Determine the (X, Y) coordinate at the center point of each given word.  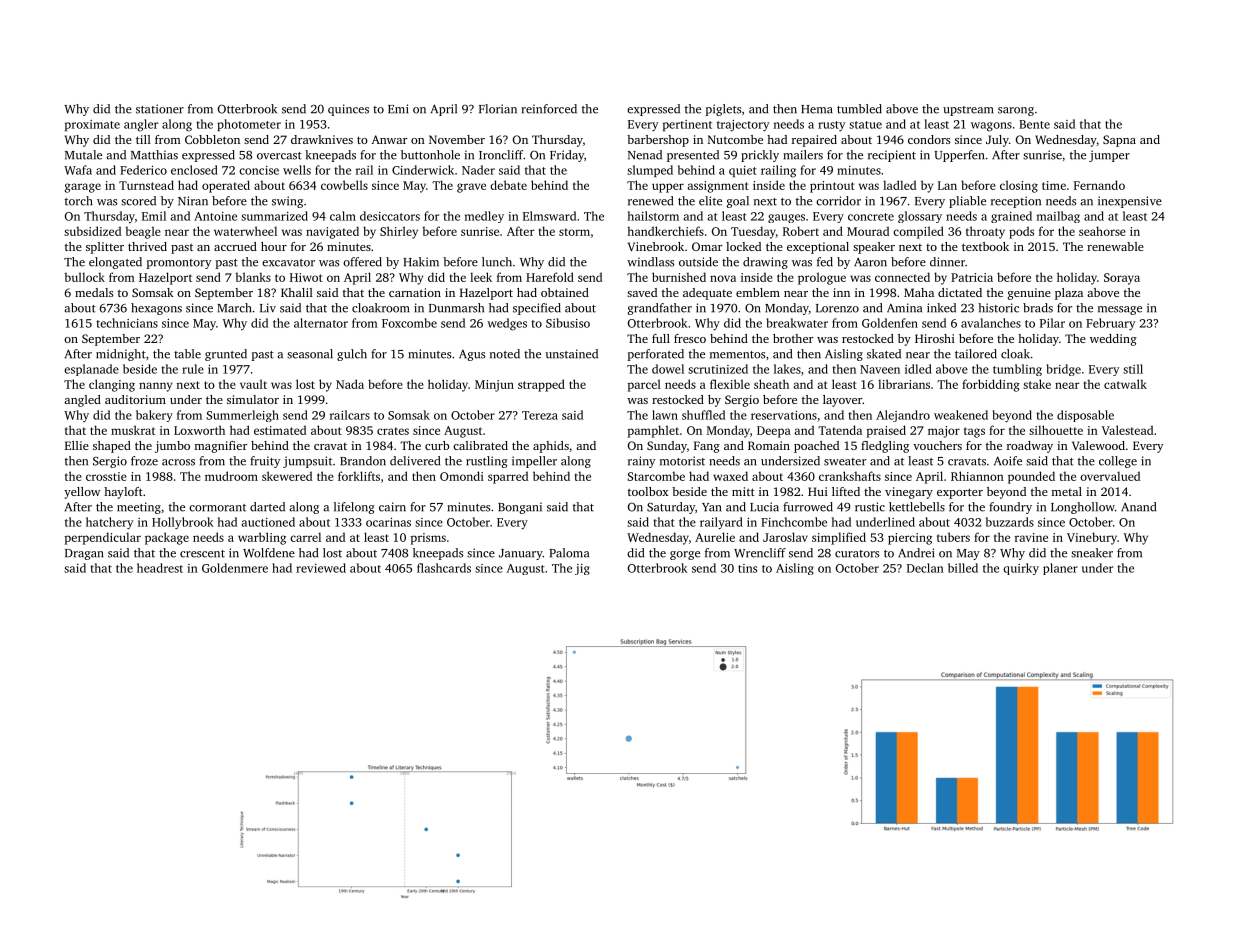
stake (1037, 384)
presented (693, 156)
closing (1019, 186)
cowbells (344, 185)
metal (1067, 491)
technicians (127, 323)
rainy (641, 462)
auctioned (268, 522)
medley (484, 217)
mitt (743, 491)
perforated (656, 355)
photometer (249, 125)
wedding (1113, 340)
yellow (82, 493)
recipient (892, 156)
